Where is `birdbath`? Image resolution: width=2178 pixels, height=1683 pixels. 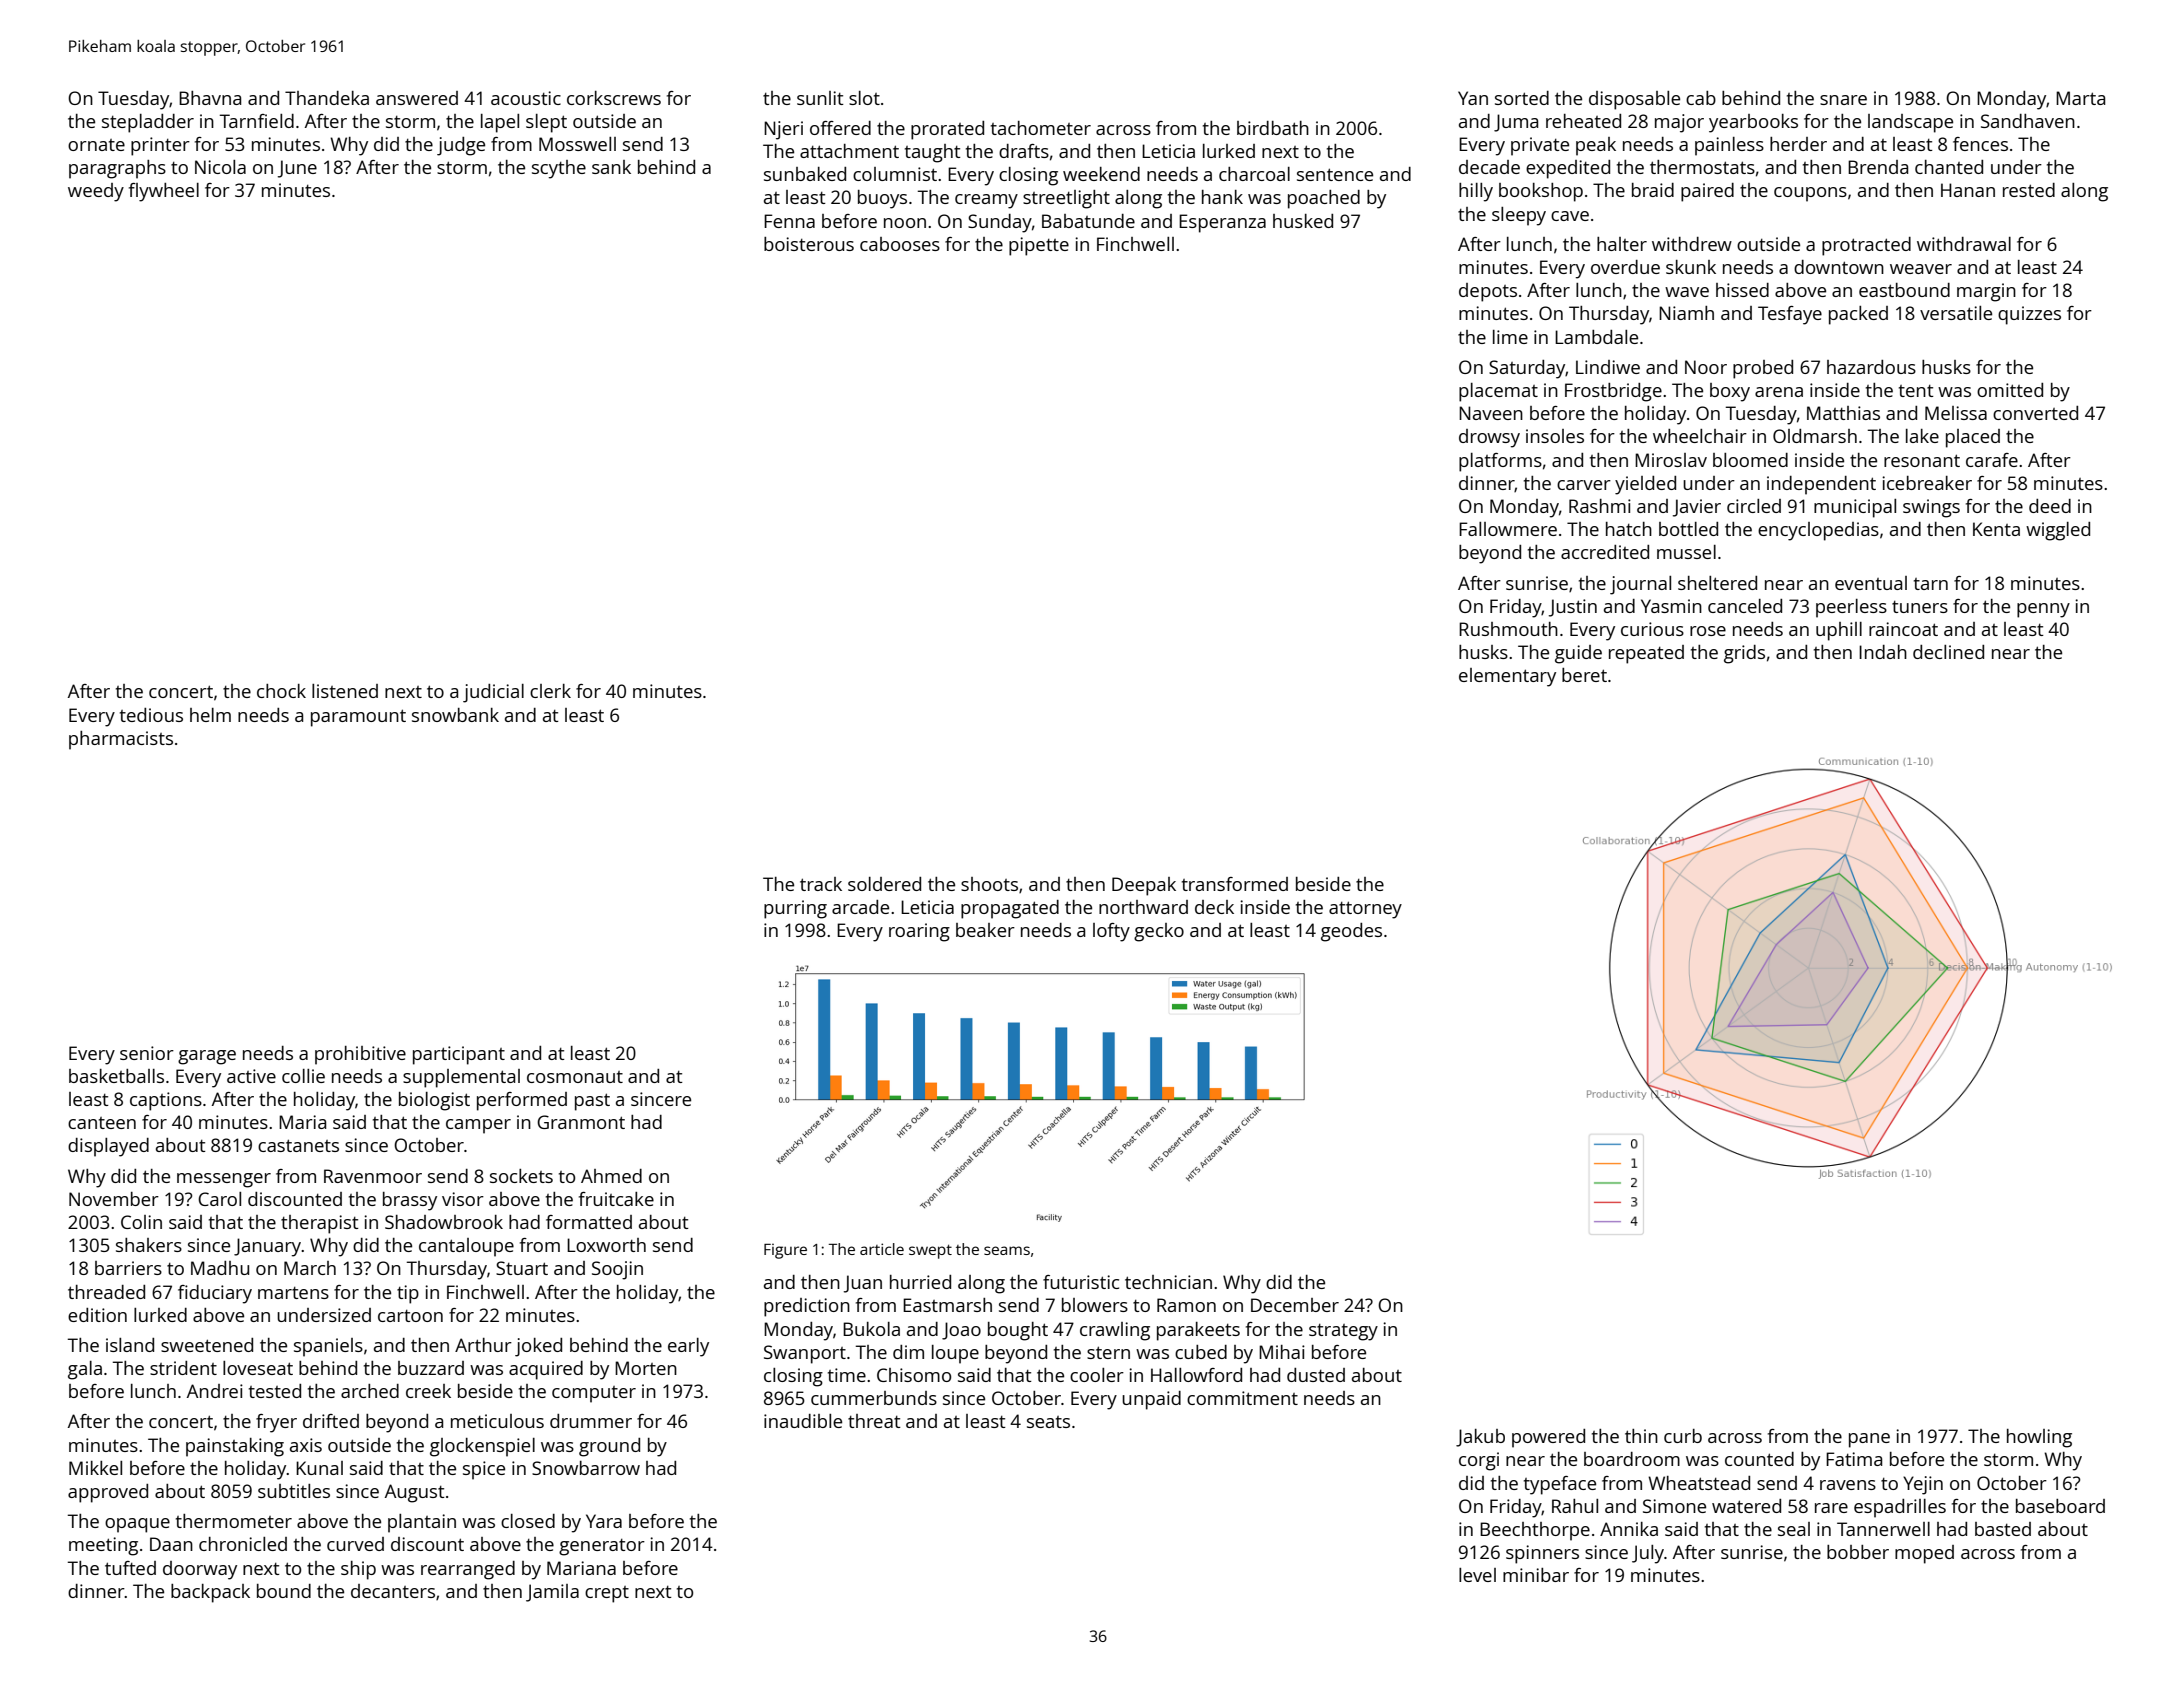 birdbath is located at coordinates (1273, 128).
